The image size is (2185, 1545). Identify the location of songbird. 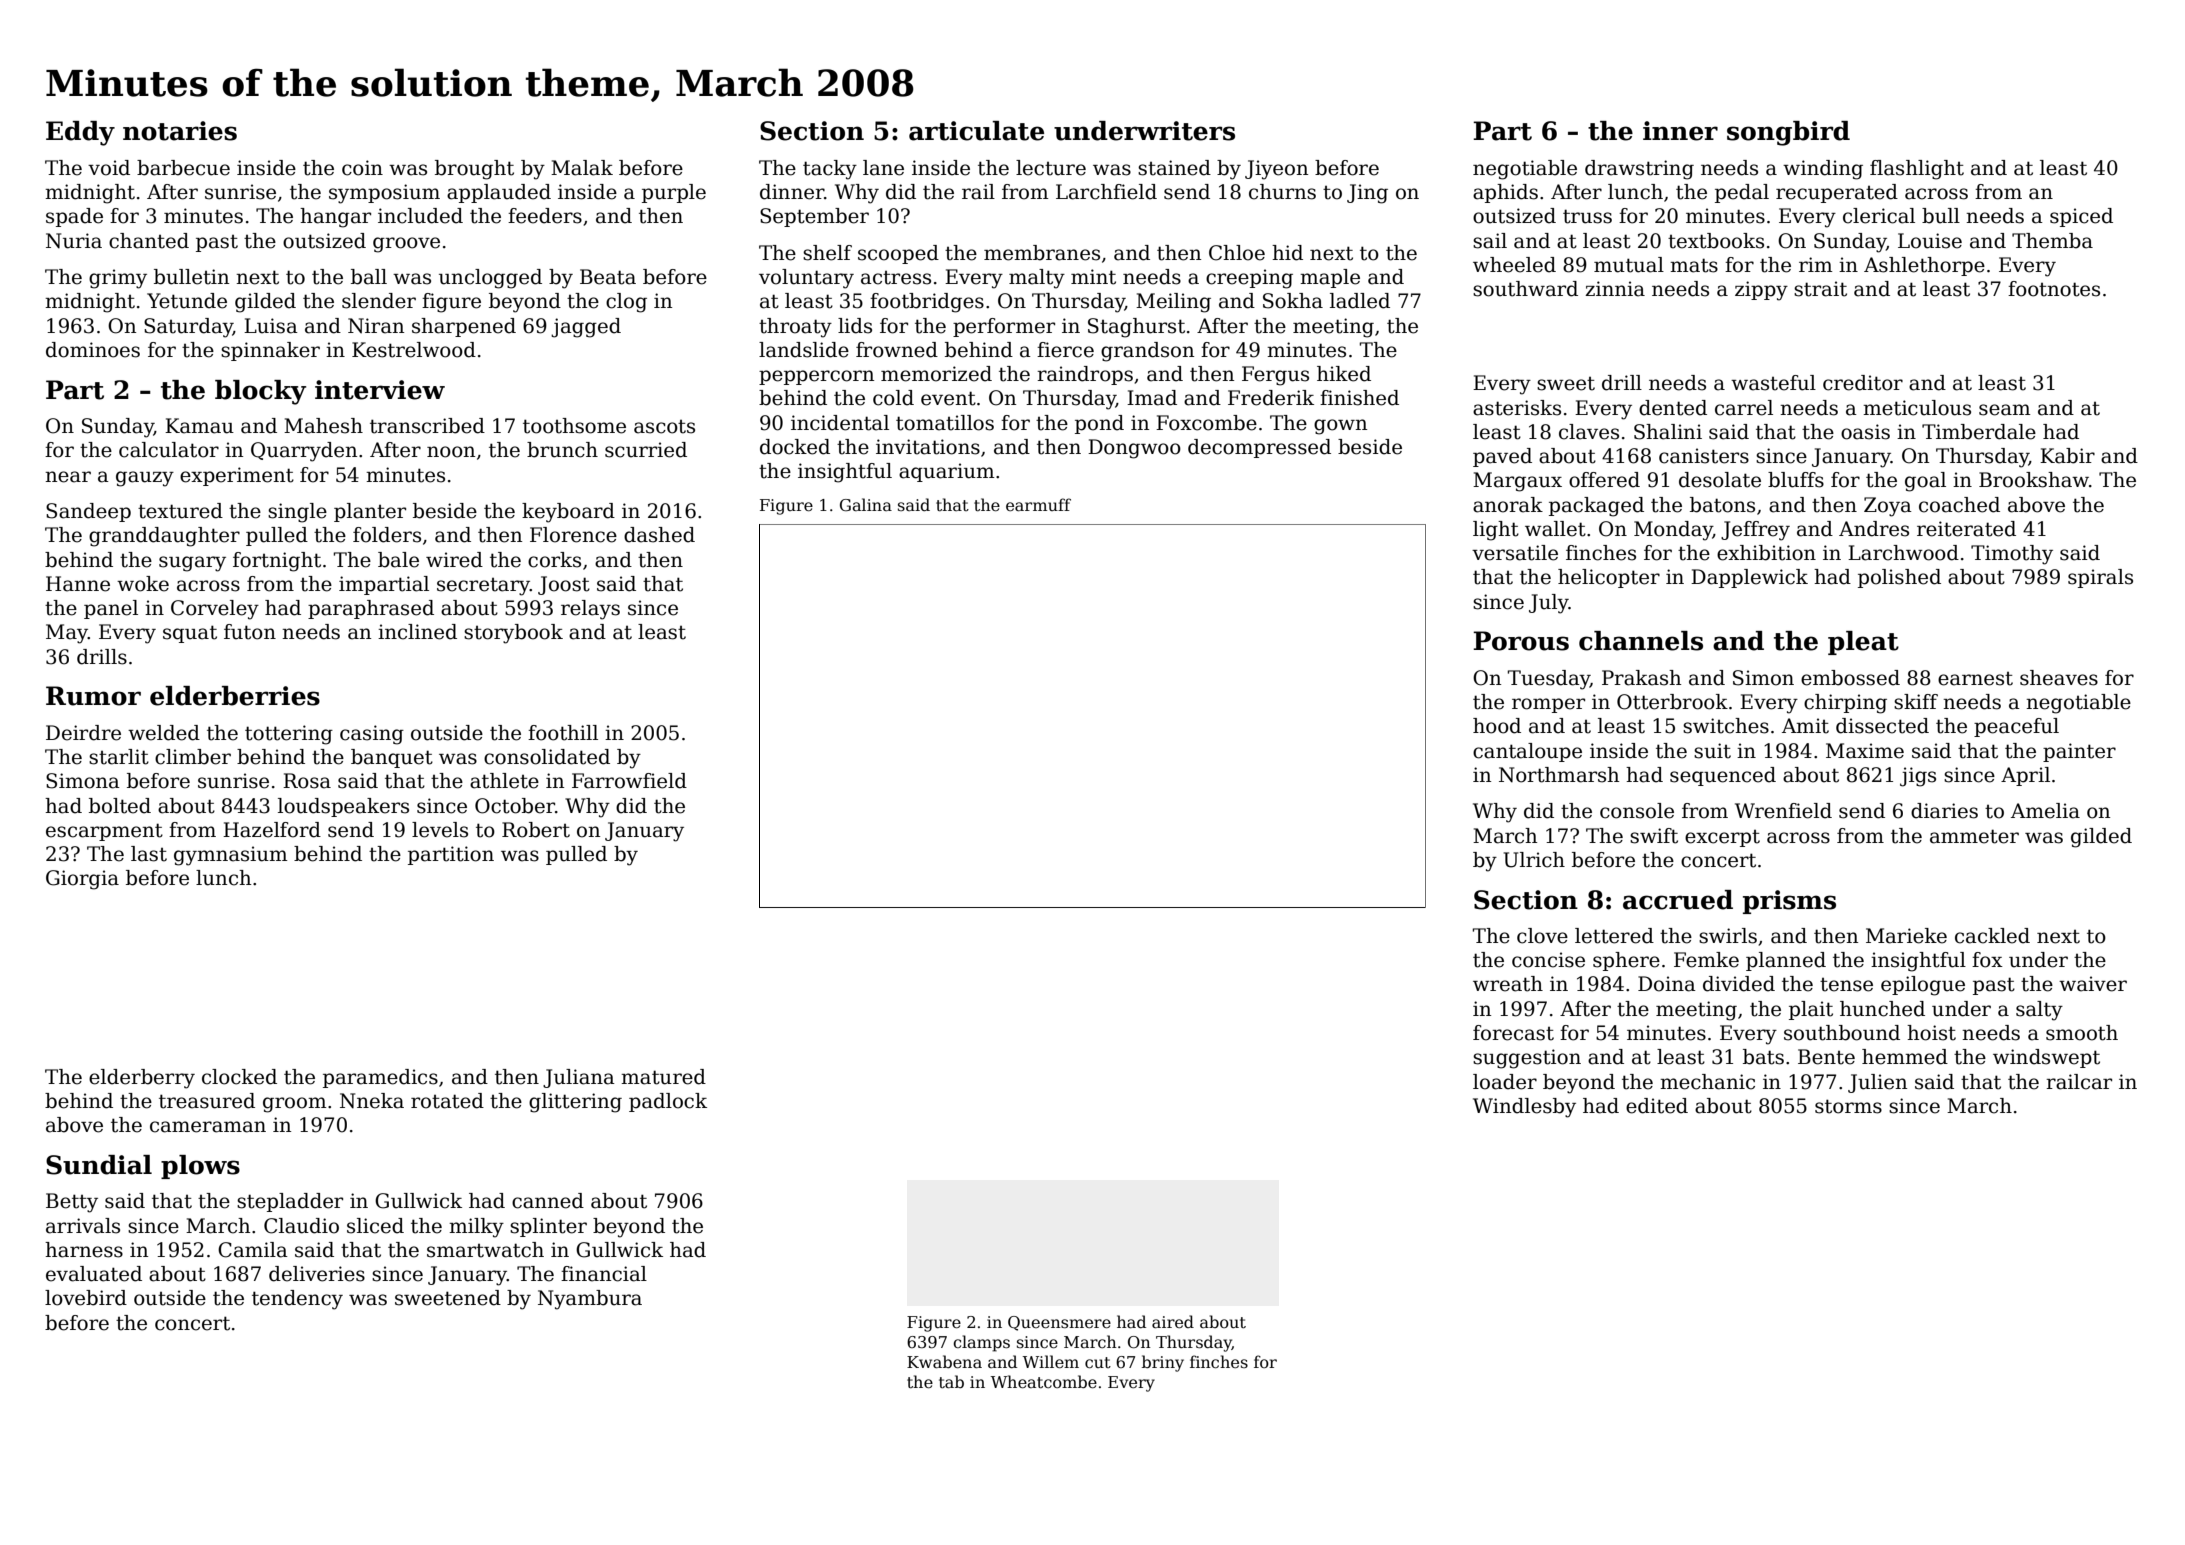
(1788, 133).
